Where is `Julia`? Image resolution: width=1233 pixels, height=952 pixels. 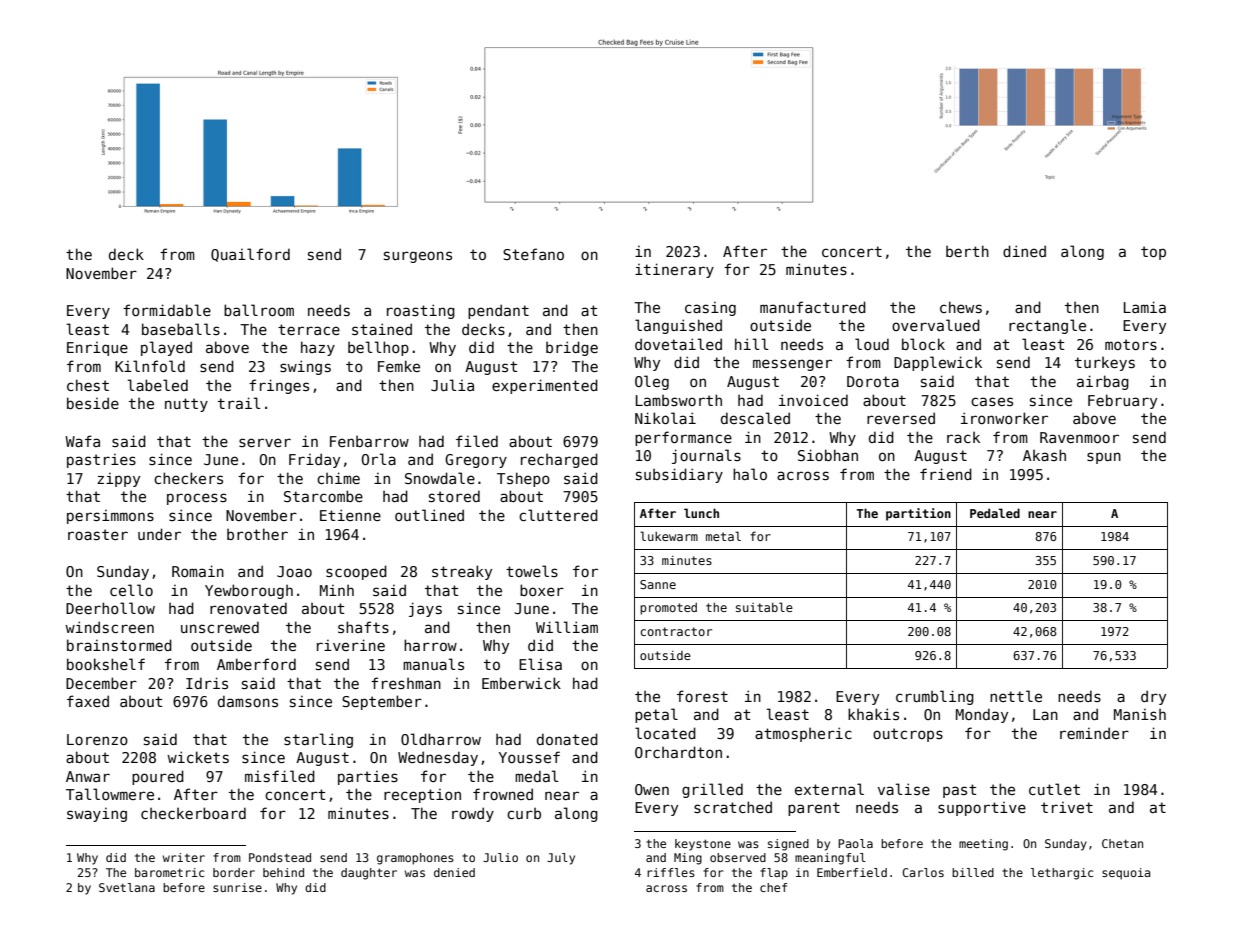 Julia is located at coordinates (452, 385).
